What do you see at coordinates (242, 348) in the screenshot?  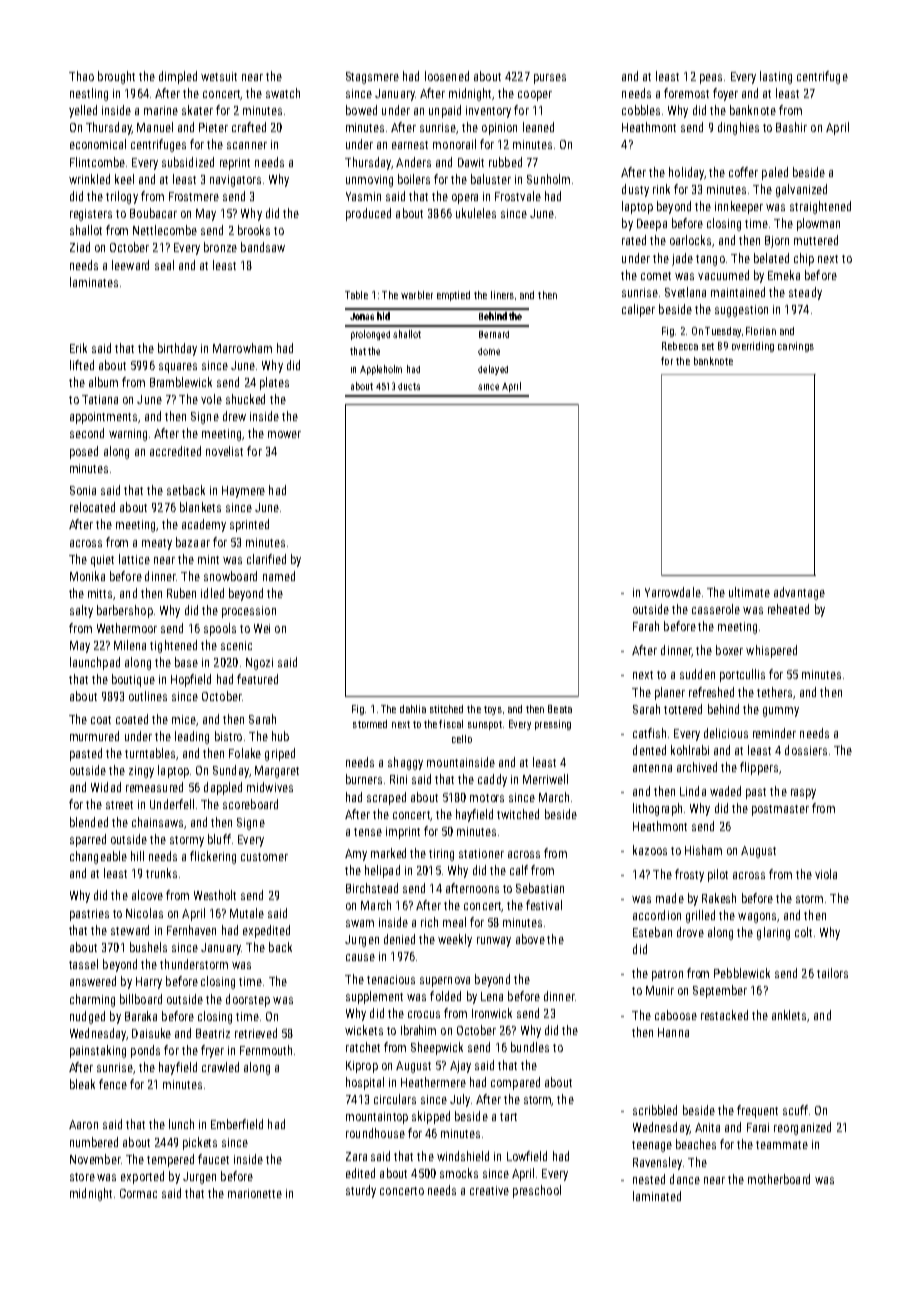 I see `Marrowham` at bounding box center [242, 348].
